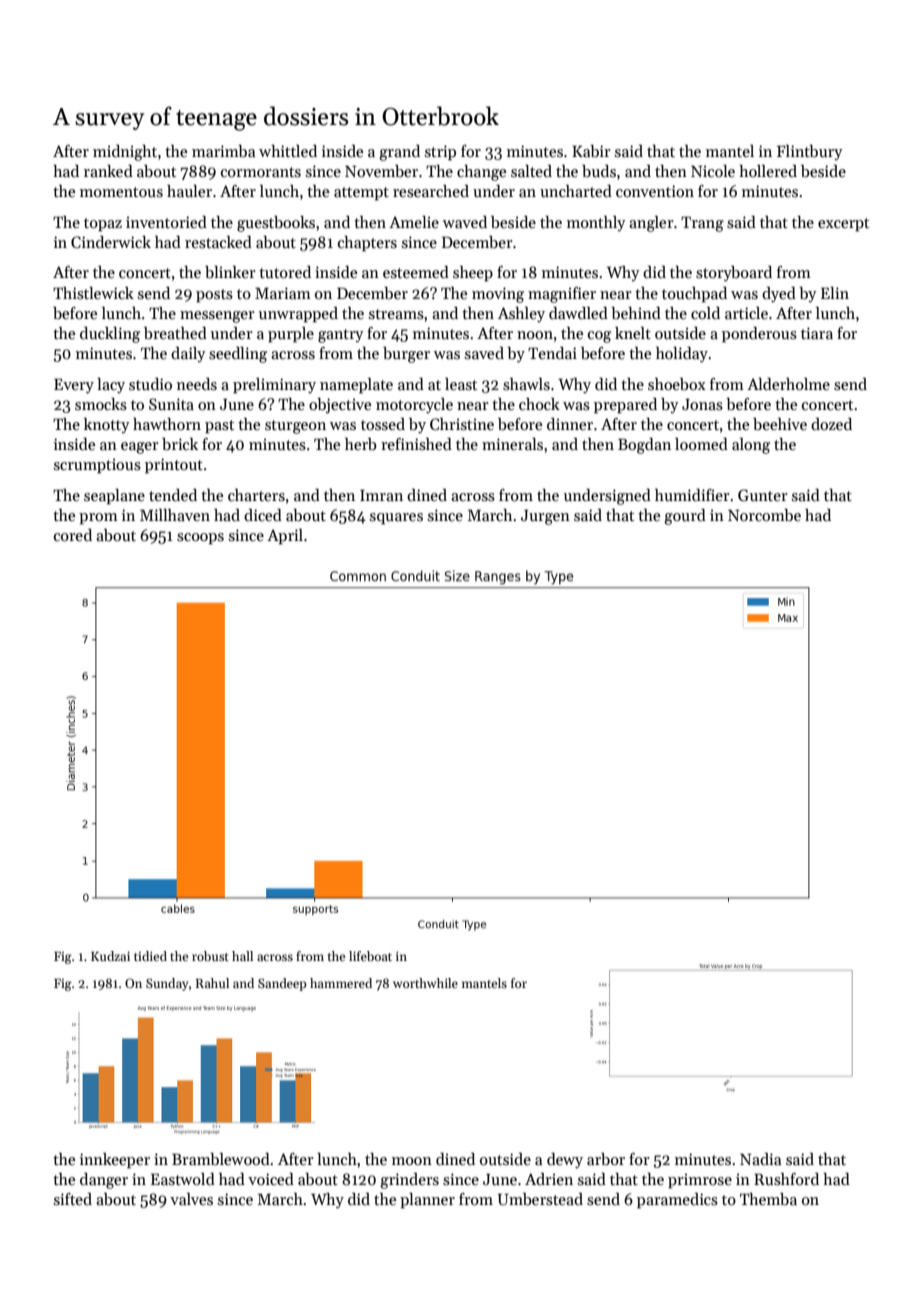 The height and width of the page is (1308, 924). Describe the element at coordinates (526, 384) in the page. I see `shawls` at that location.
